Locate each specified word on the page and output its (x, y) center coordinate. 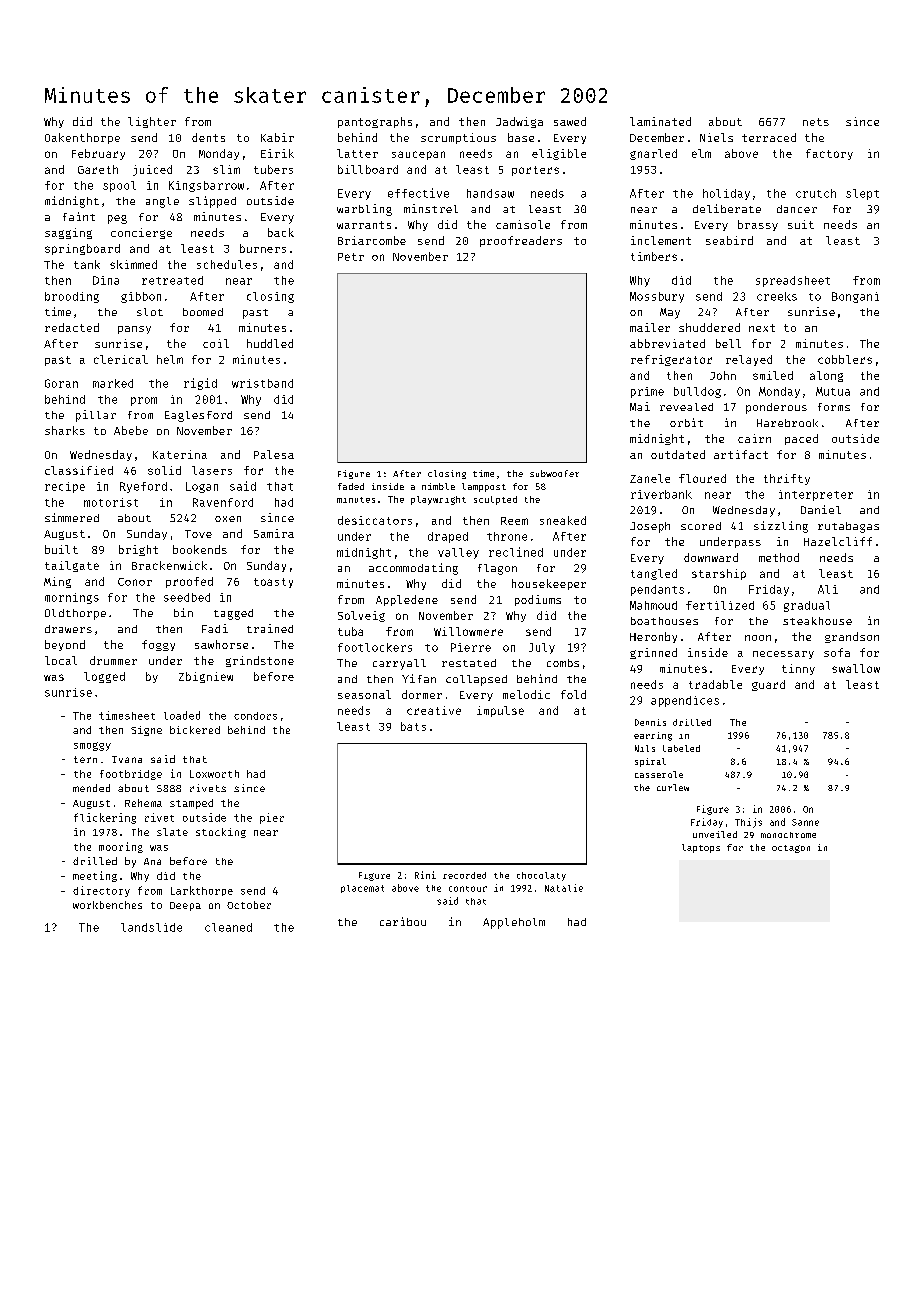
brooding (72, 297)
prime (647, 392)
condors (255, 716)
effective (418, 193)
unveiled (715, 834)
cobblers (845, 359)
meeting (95, 876)
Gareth (98, 169)
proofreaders (521, 241)
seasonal (364, 694)
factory (829, 154)
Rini (425, 875)
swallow (856, 668)
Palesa (274, 454)
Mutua (833, 391)
